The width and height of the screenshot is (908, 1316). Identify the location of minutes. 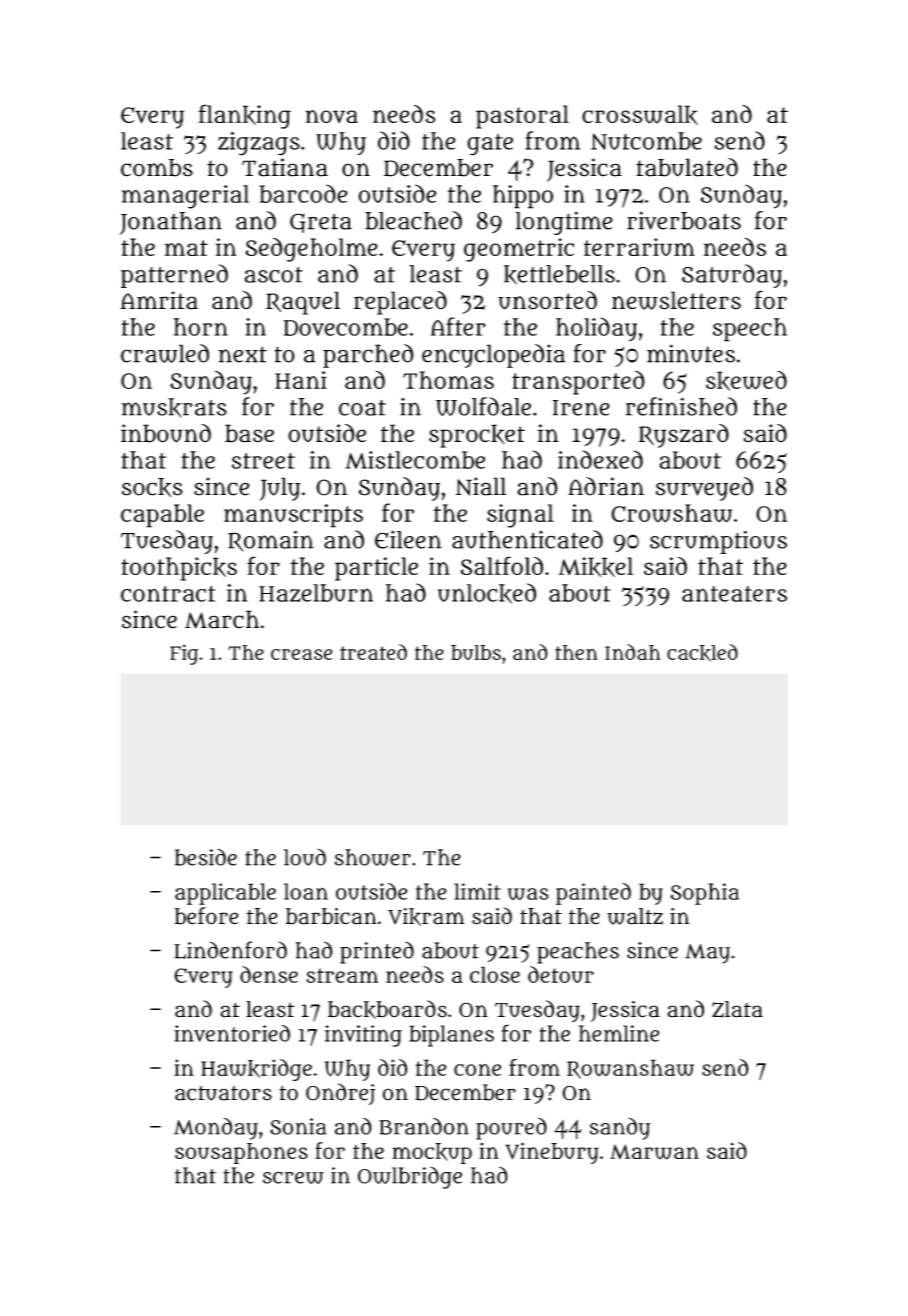
(691, 353).
